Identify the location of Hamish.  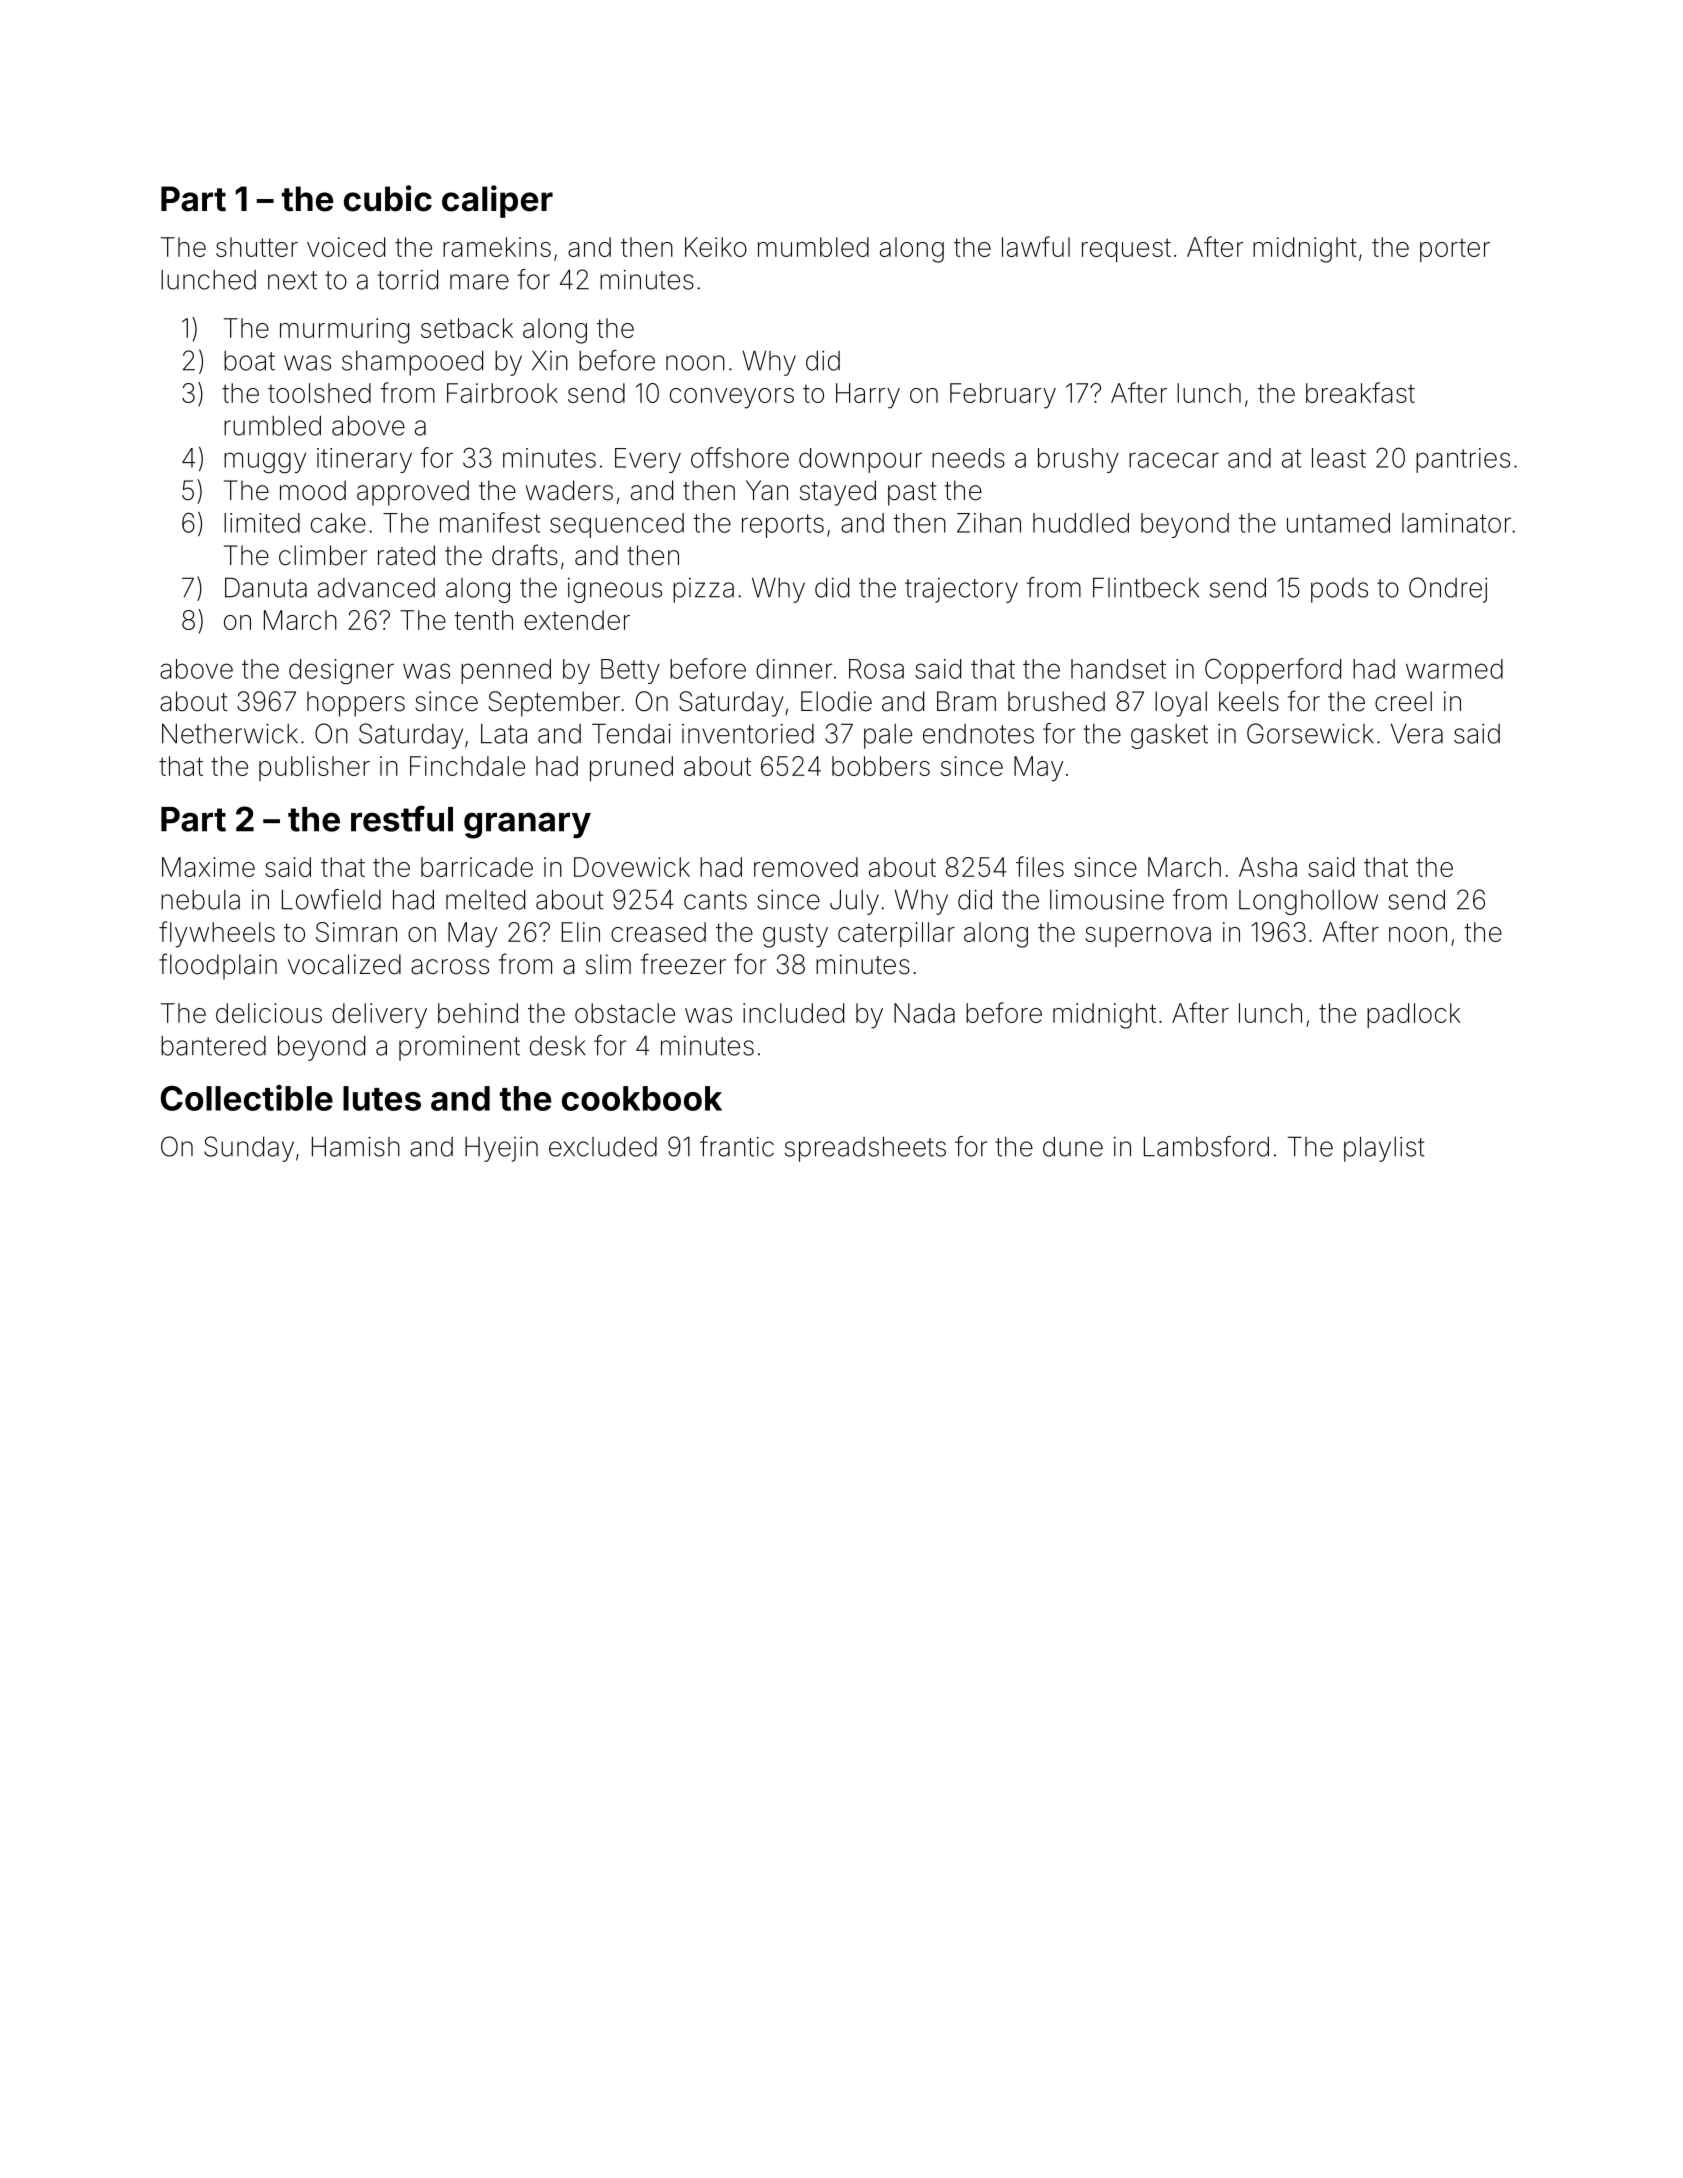
(356, 1146).
